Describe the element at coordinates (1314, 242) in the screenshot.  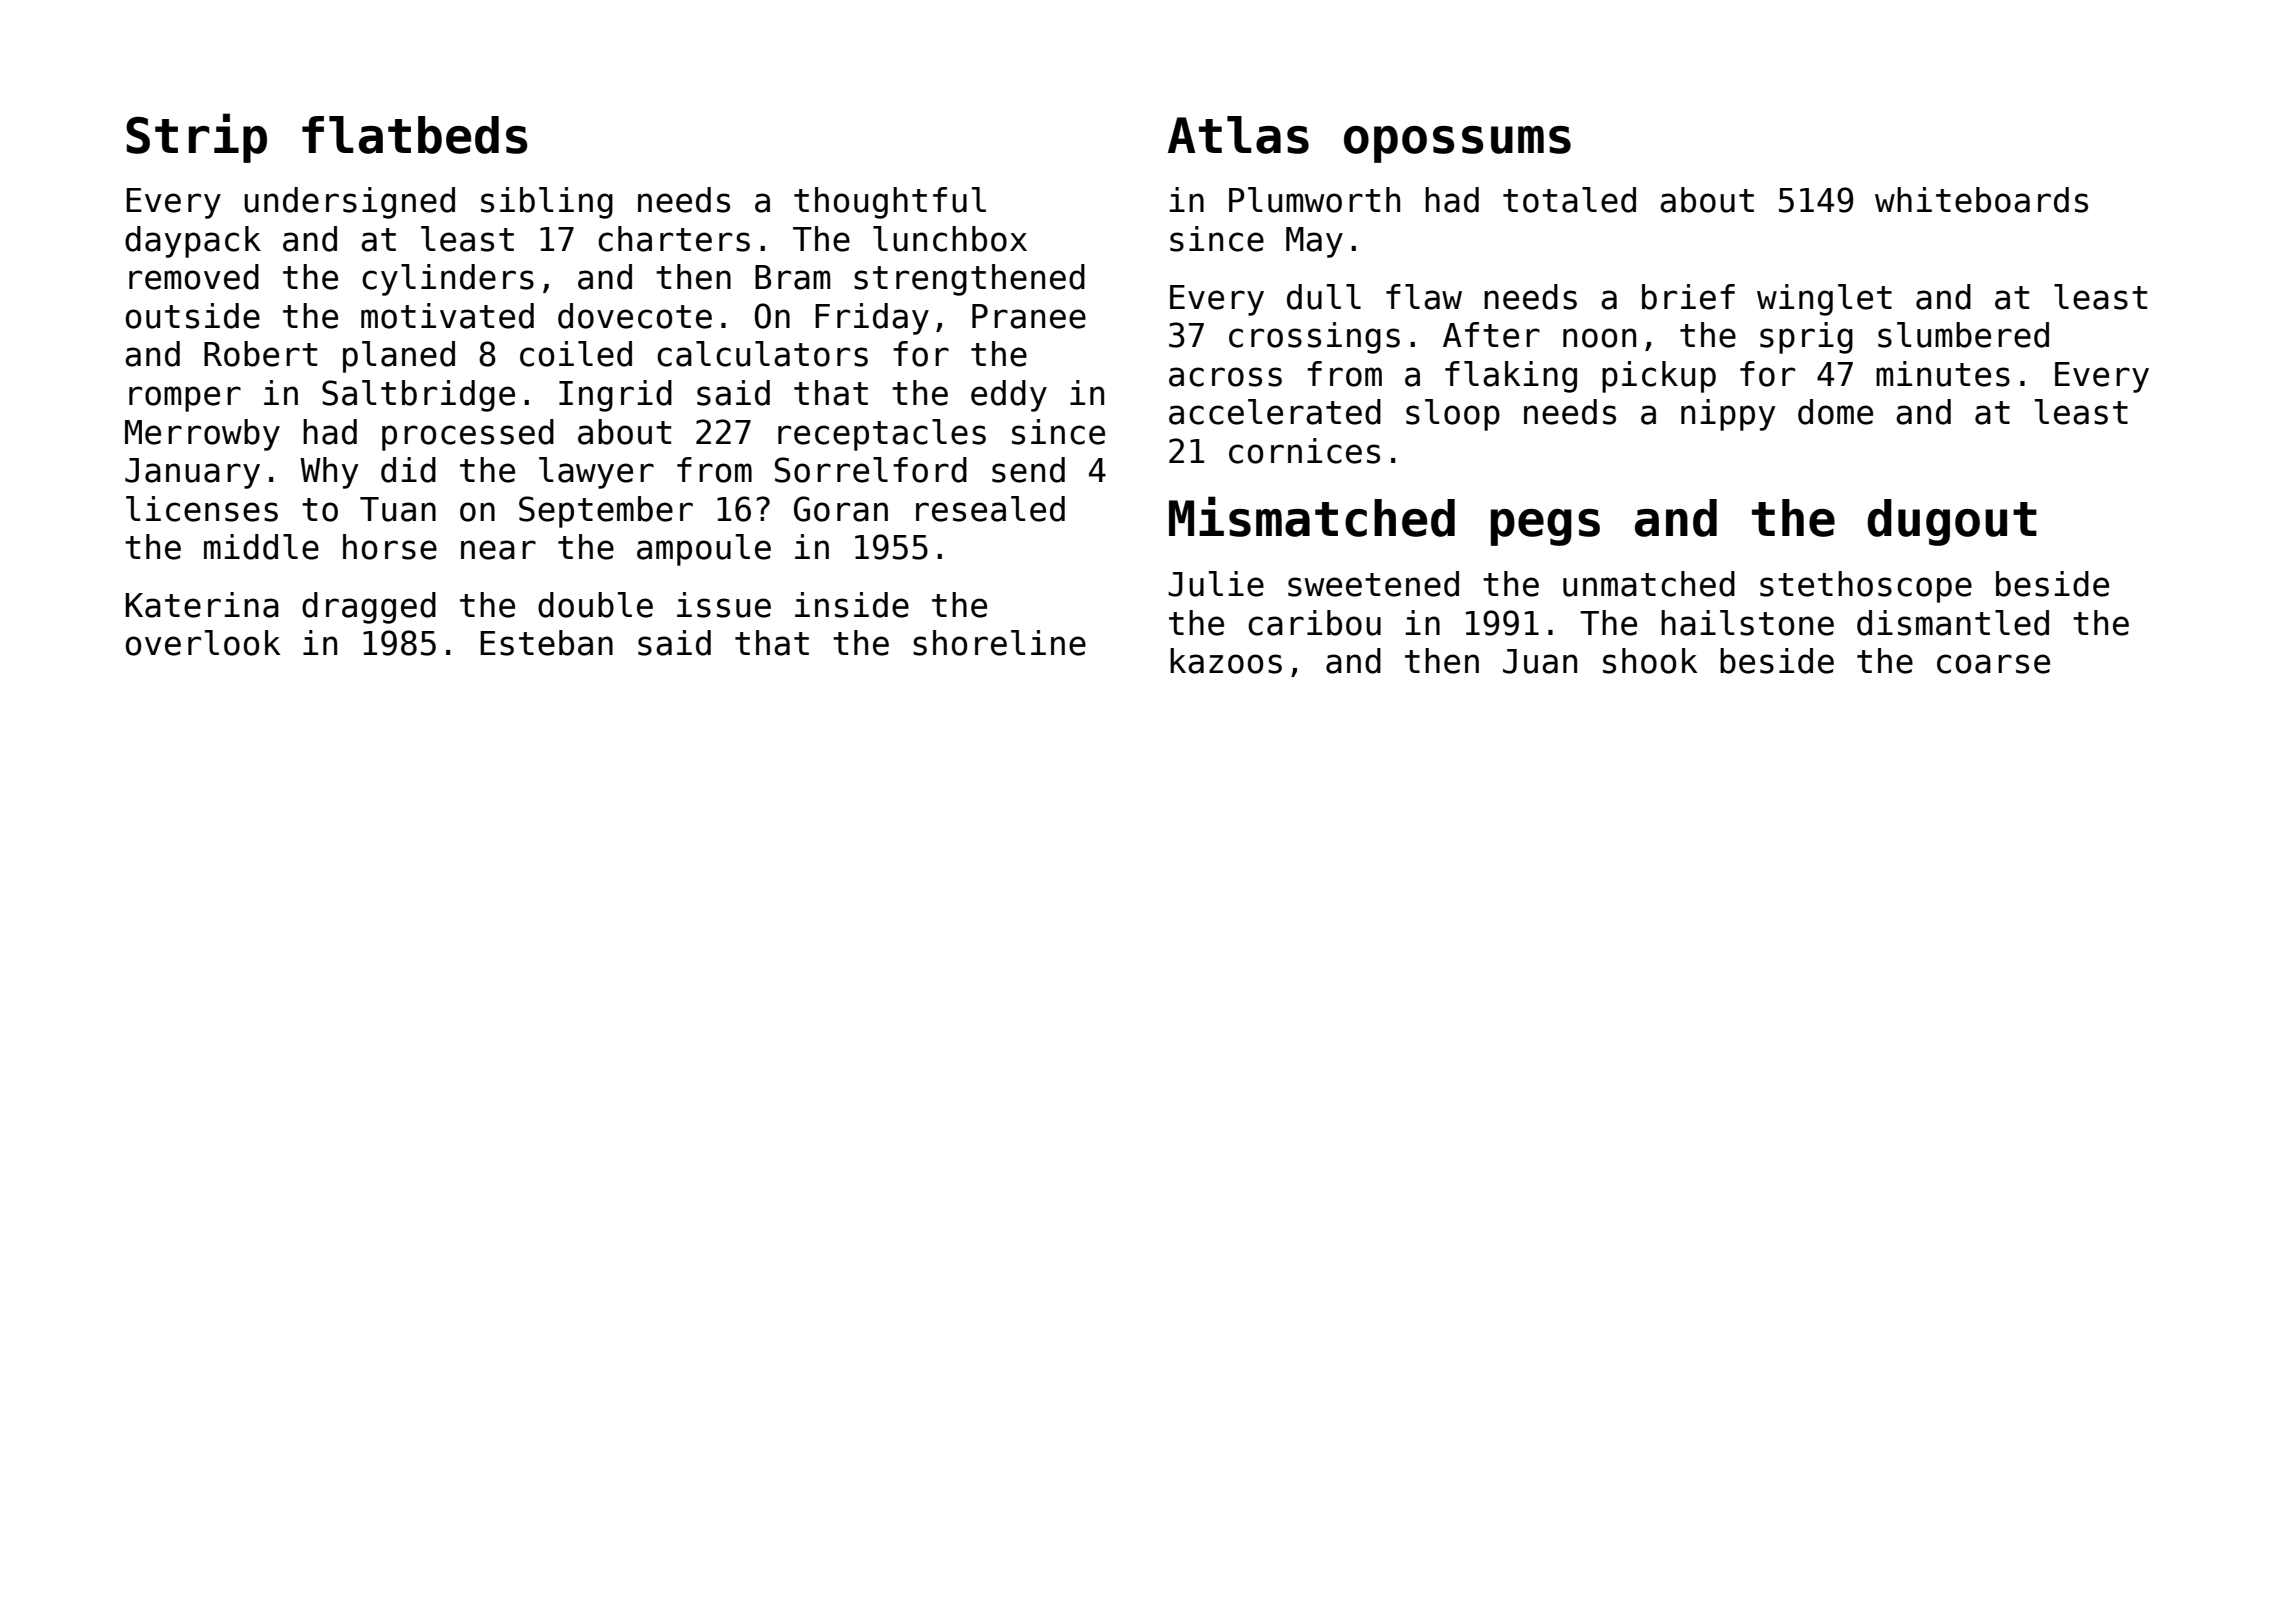
I see `May` at that location.
